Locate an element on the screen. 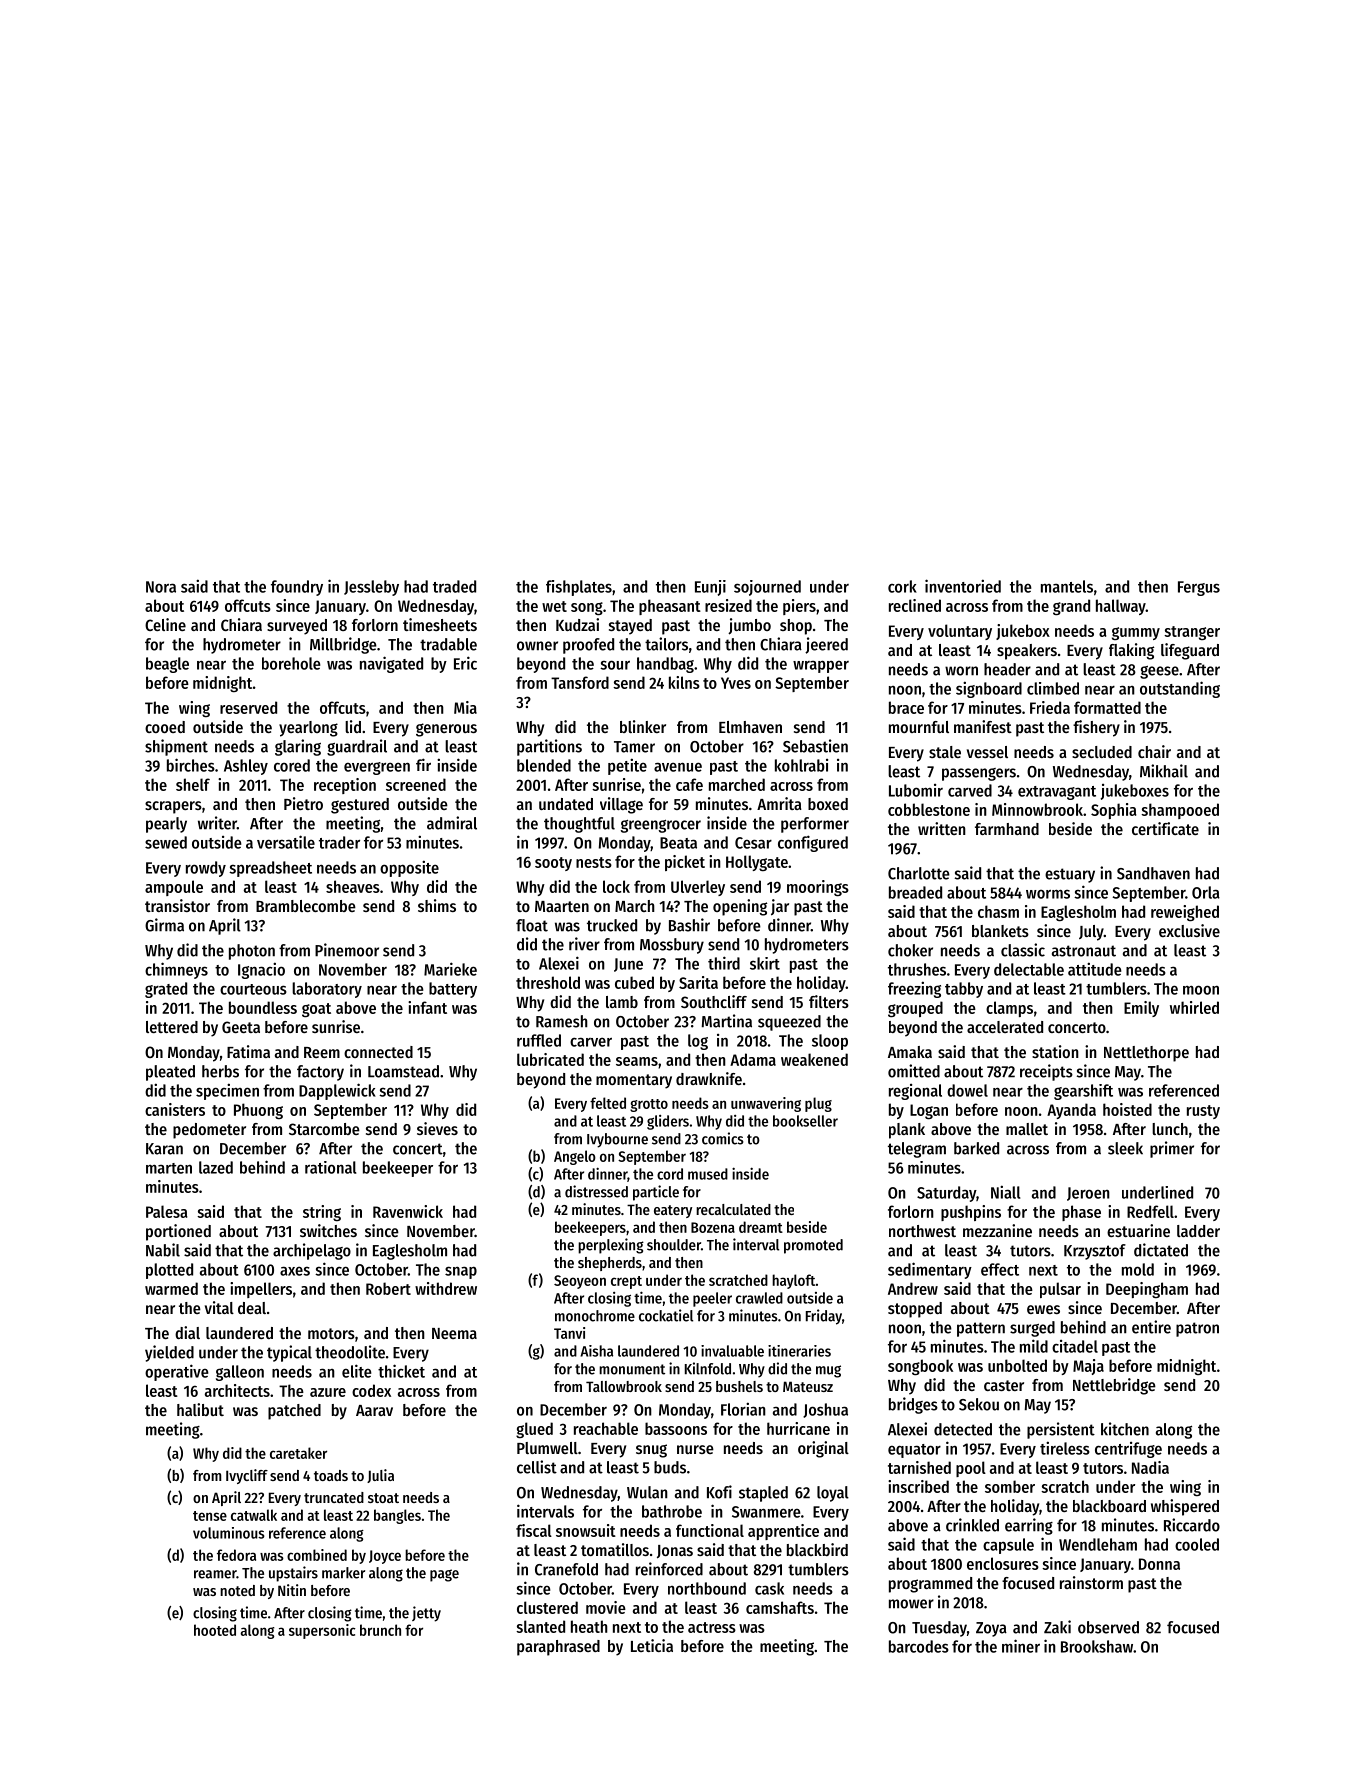  versatile is located at coordinates (286, 842).
